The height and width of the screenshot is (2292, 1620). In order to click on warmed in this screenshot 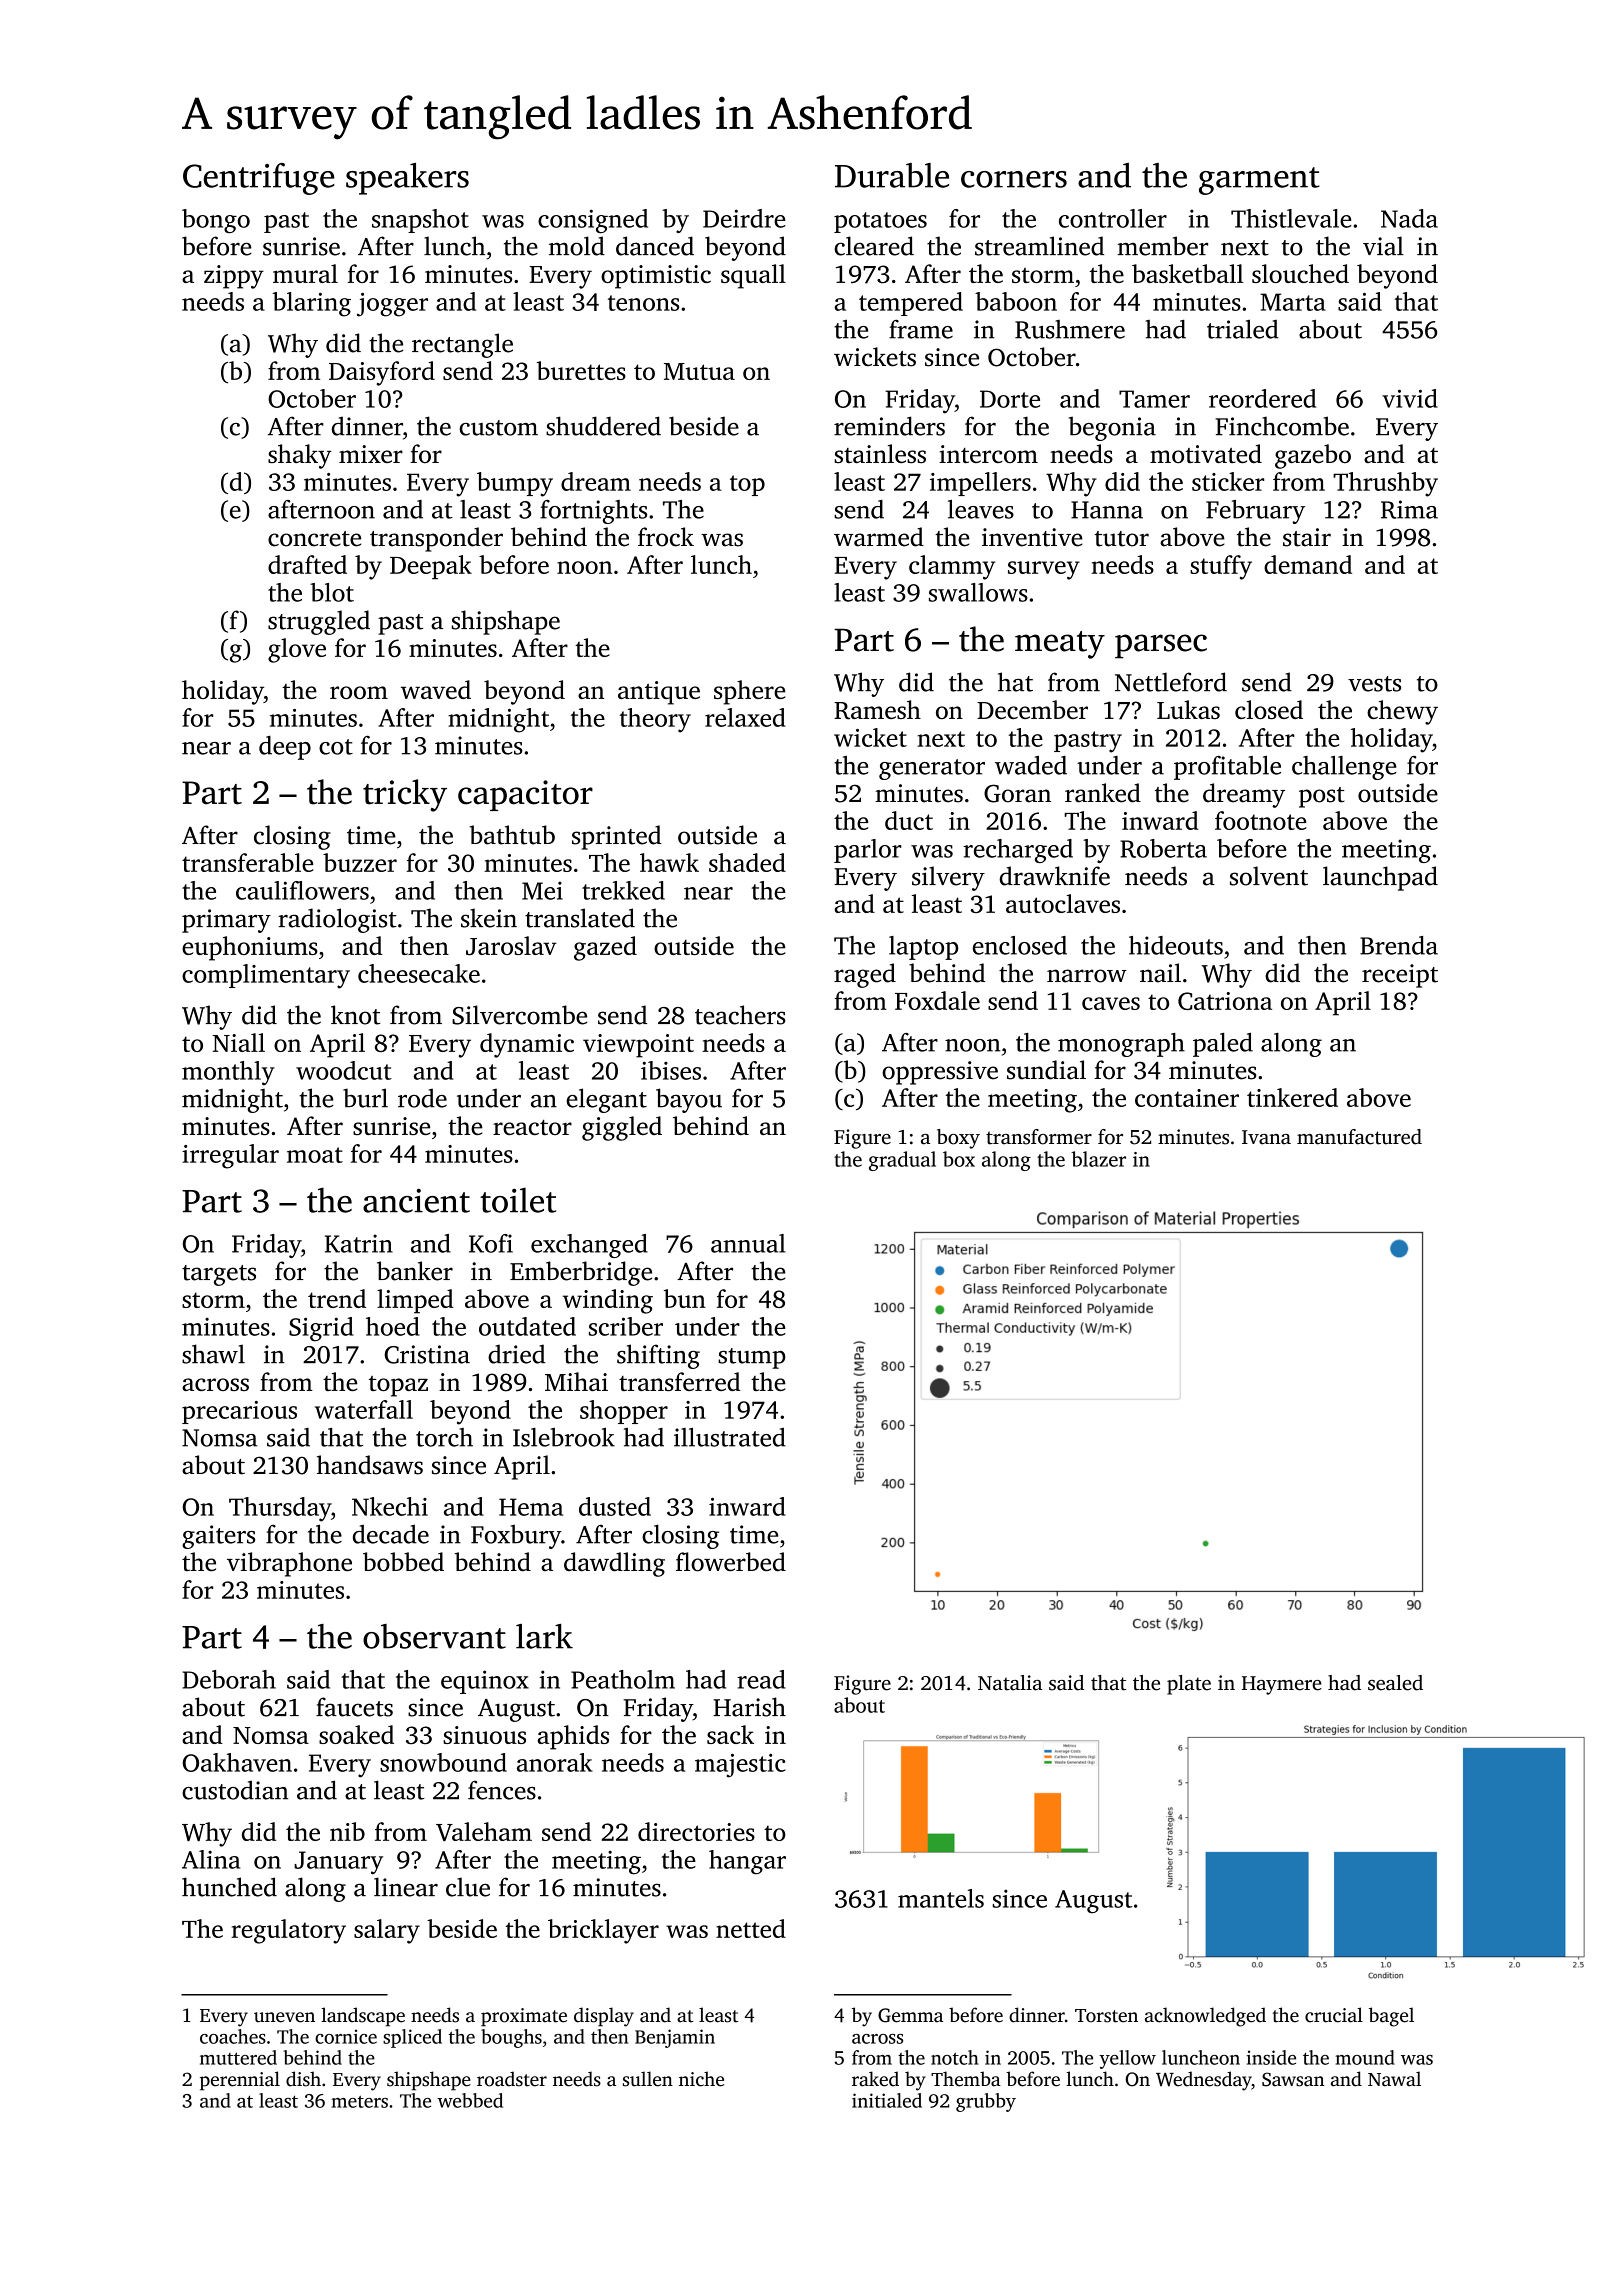, I will do `click(879, 537)`.
